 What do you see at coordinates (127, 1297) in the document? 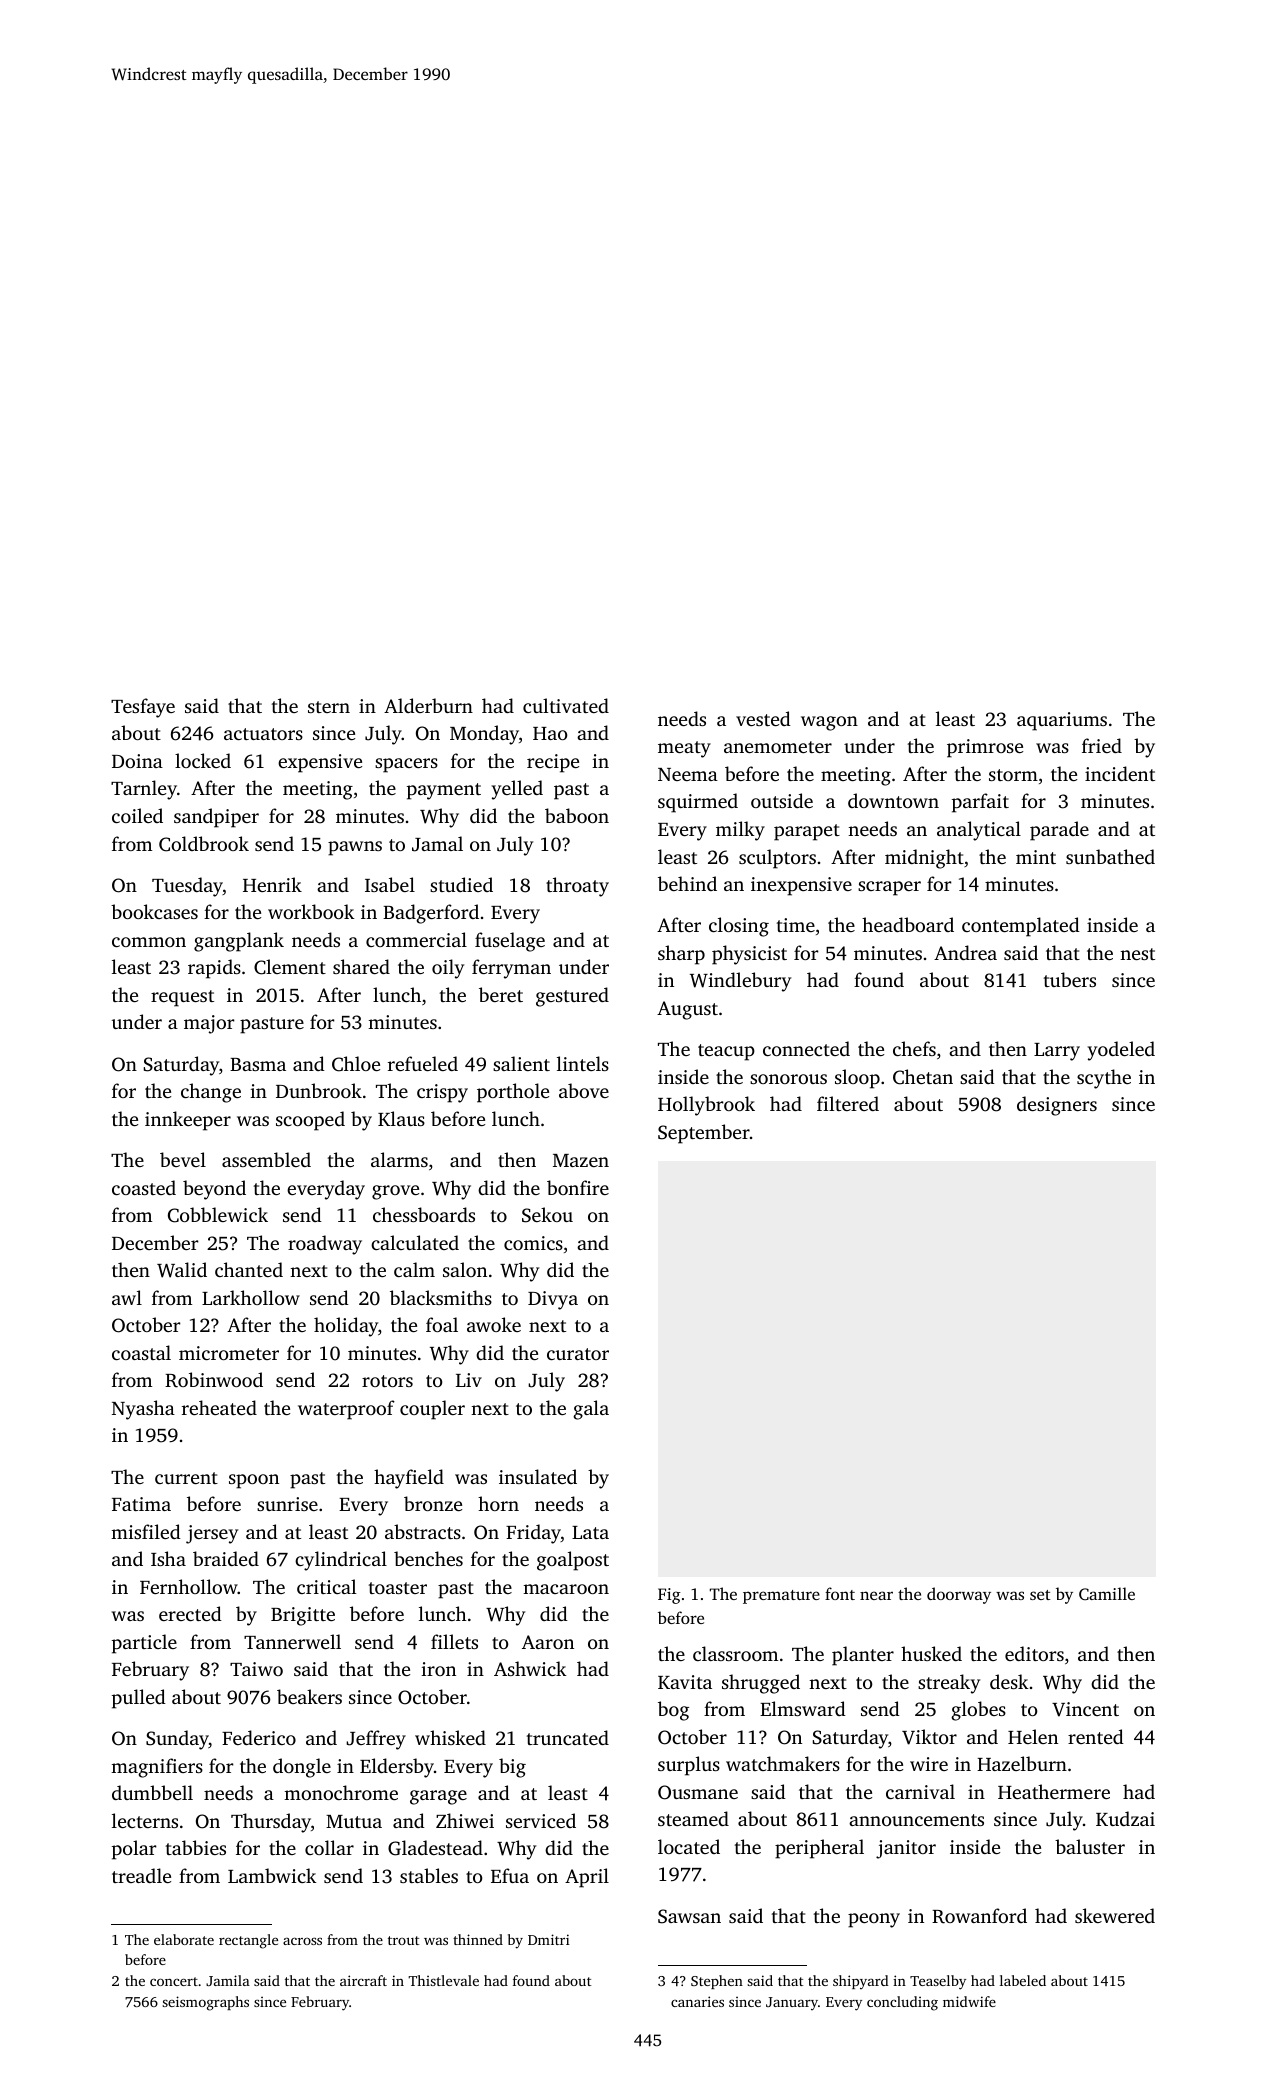
I see `awl` at bounding box center [127, 1297].
